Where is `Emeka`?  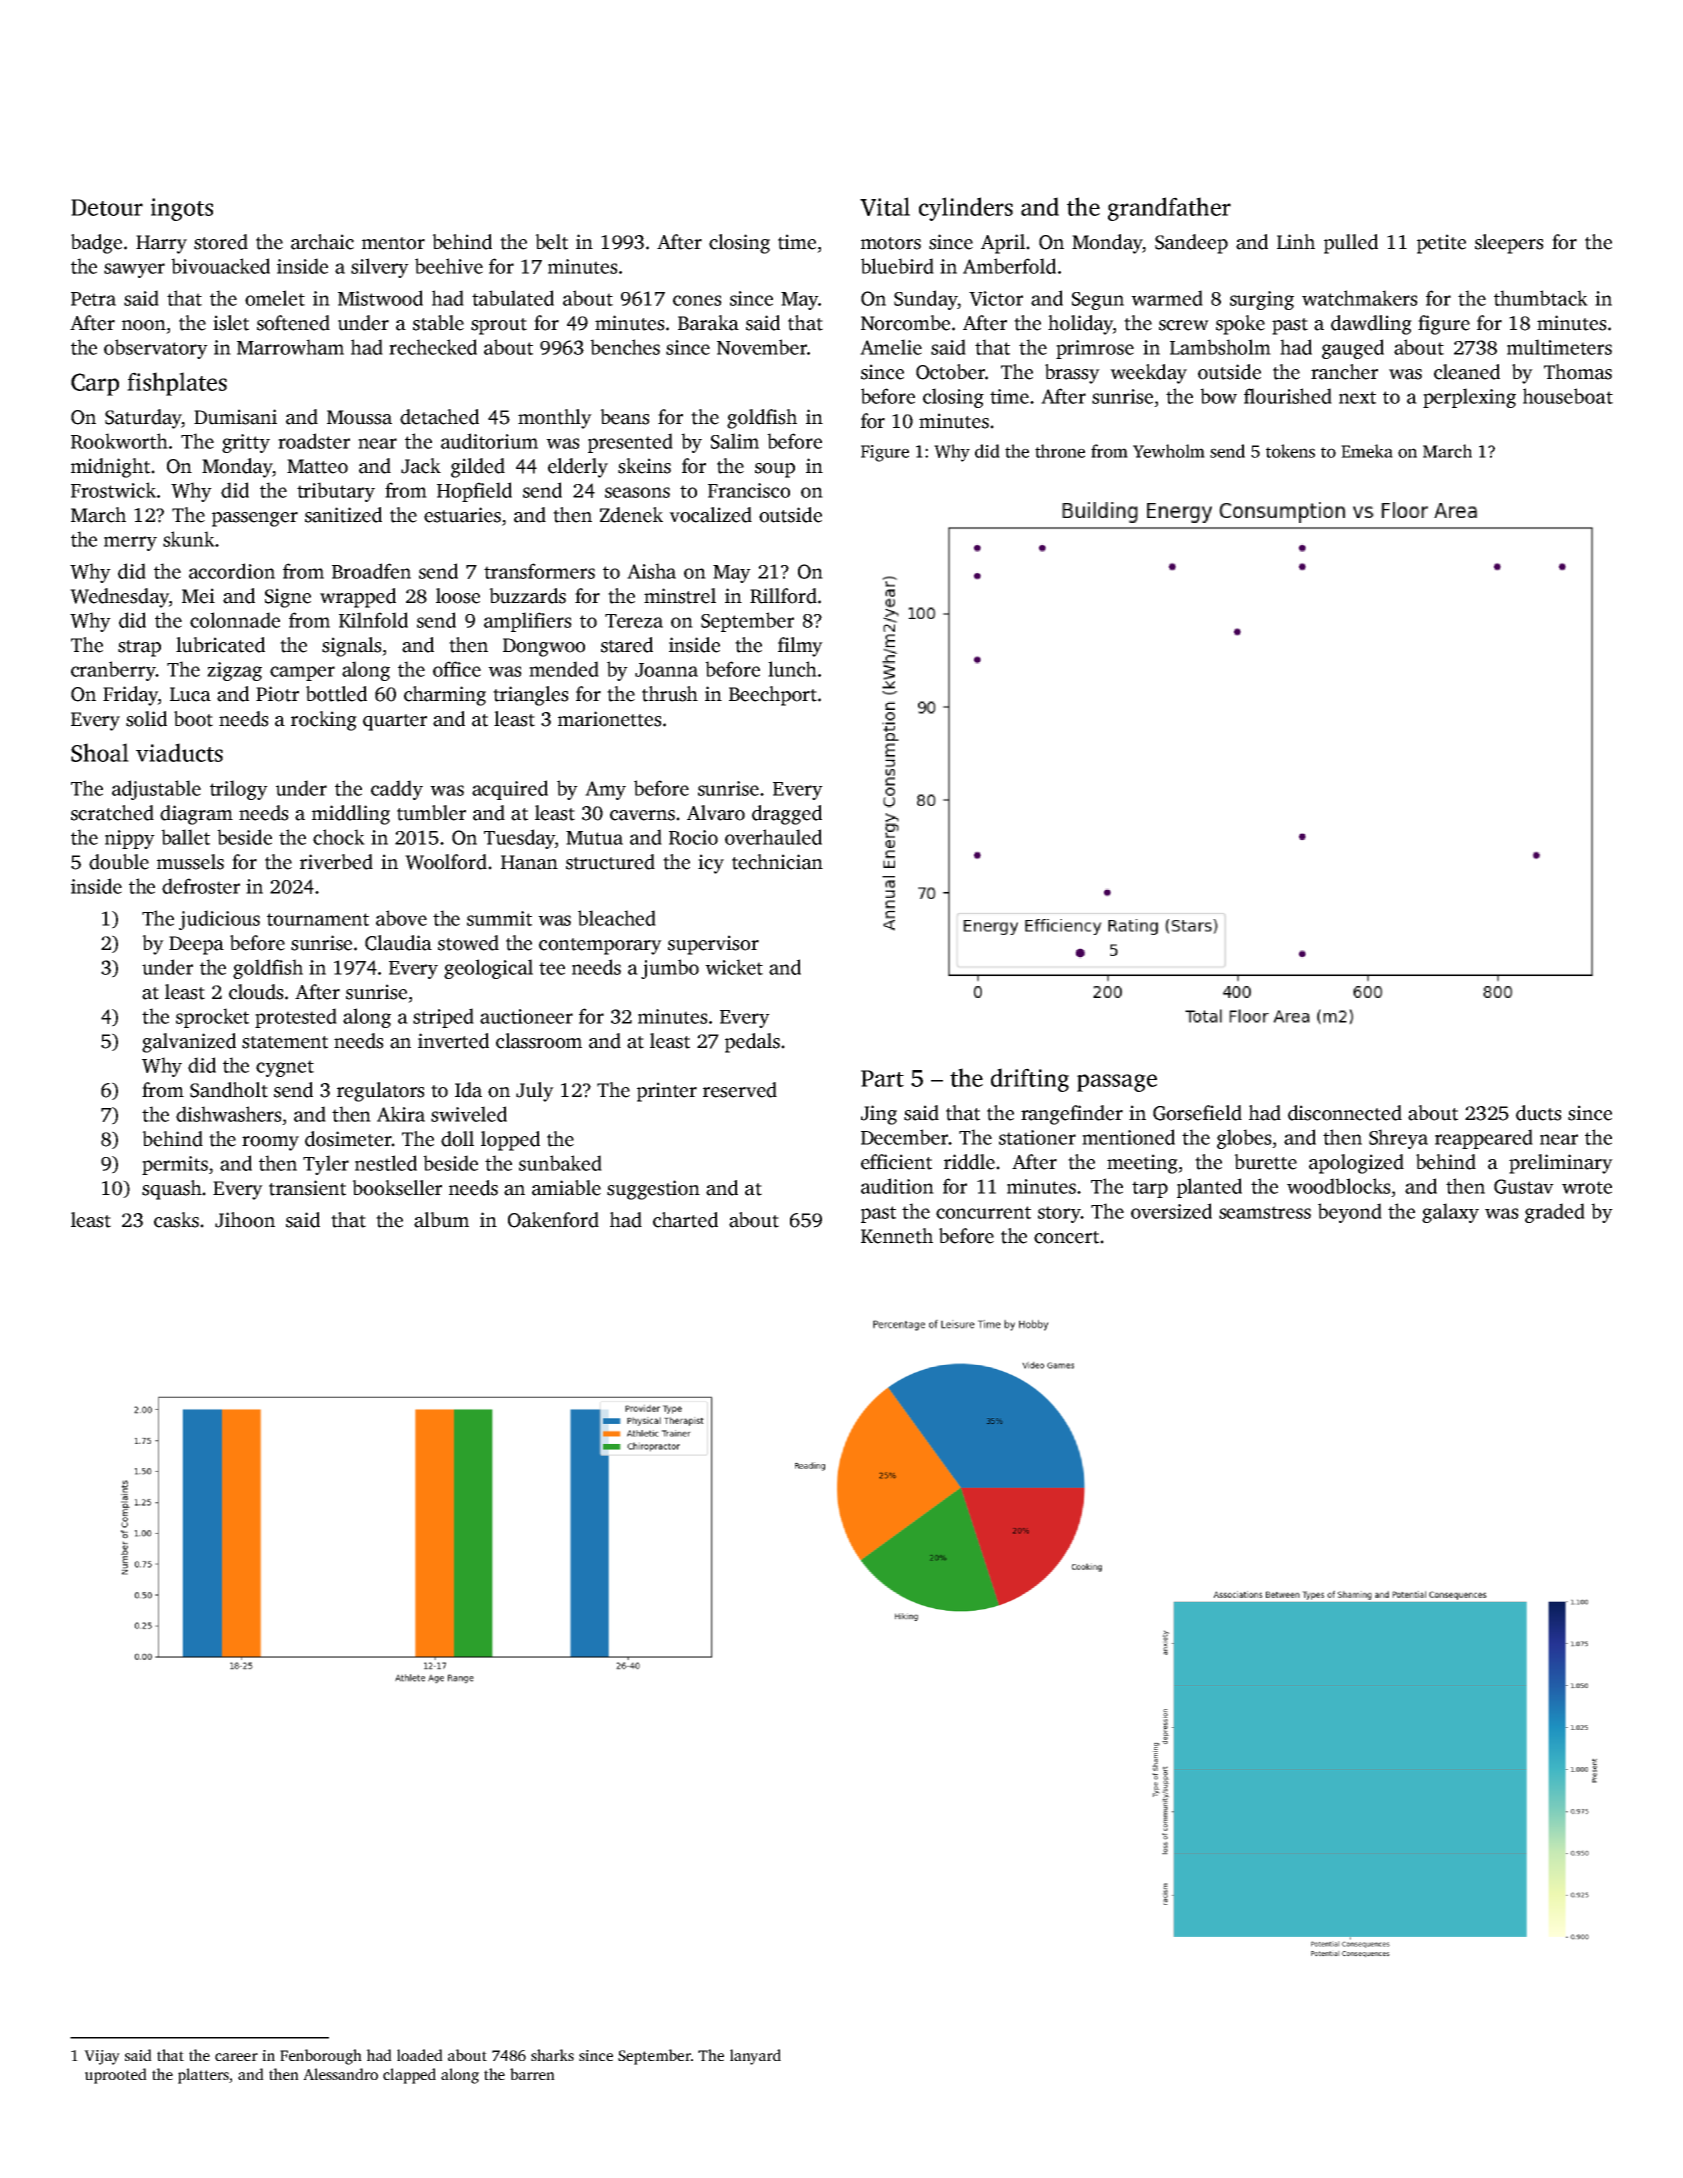
Emeka is located at coordinates (1367, 451).
